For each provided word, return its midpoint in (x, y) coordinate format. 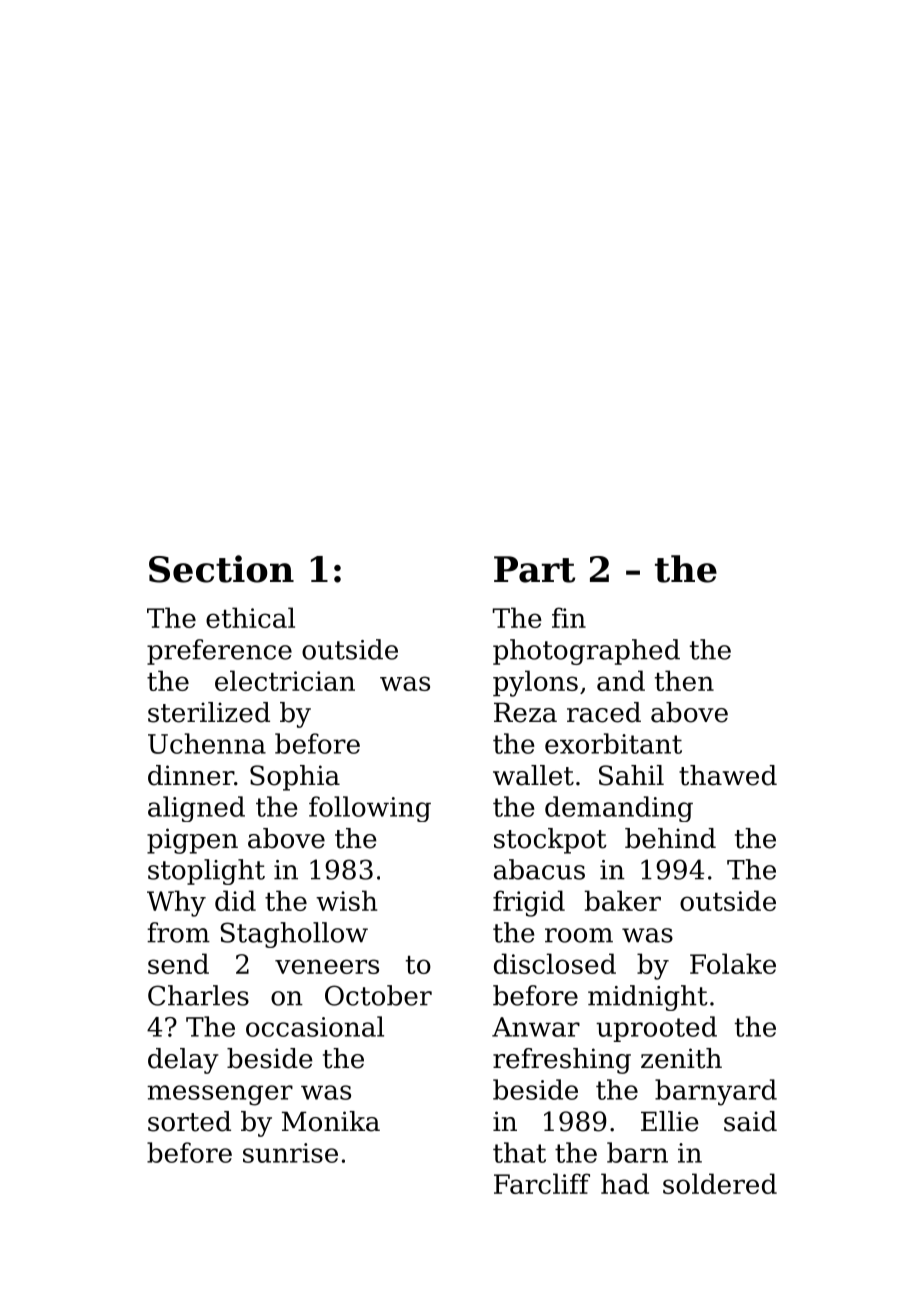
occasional (315, 1026)
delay (183, 1061)
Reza (525, 712)
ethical (250, 617)
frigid (529, 903)
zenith (681, 1058)
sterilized (209, 712)
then (684, 680)
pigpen (192, 841)
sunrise (290, 1153)
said (750, 1121)
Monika (331, 1121)
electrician (285, 680)
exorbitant (613, 743)
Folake (733, 963)
